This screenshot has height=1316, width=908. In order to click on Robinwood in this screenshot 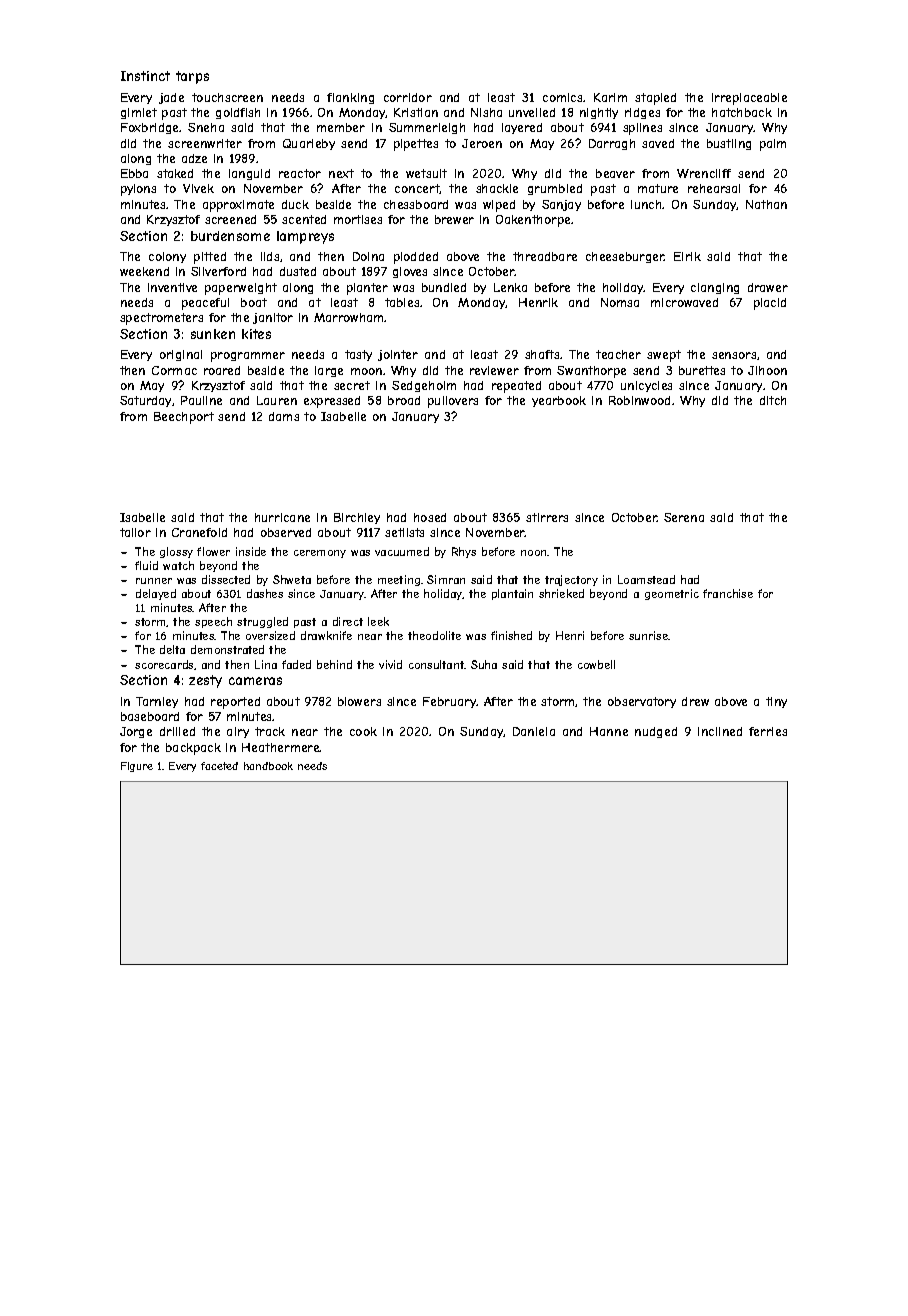, I will do `click(639, 400)`.
